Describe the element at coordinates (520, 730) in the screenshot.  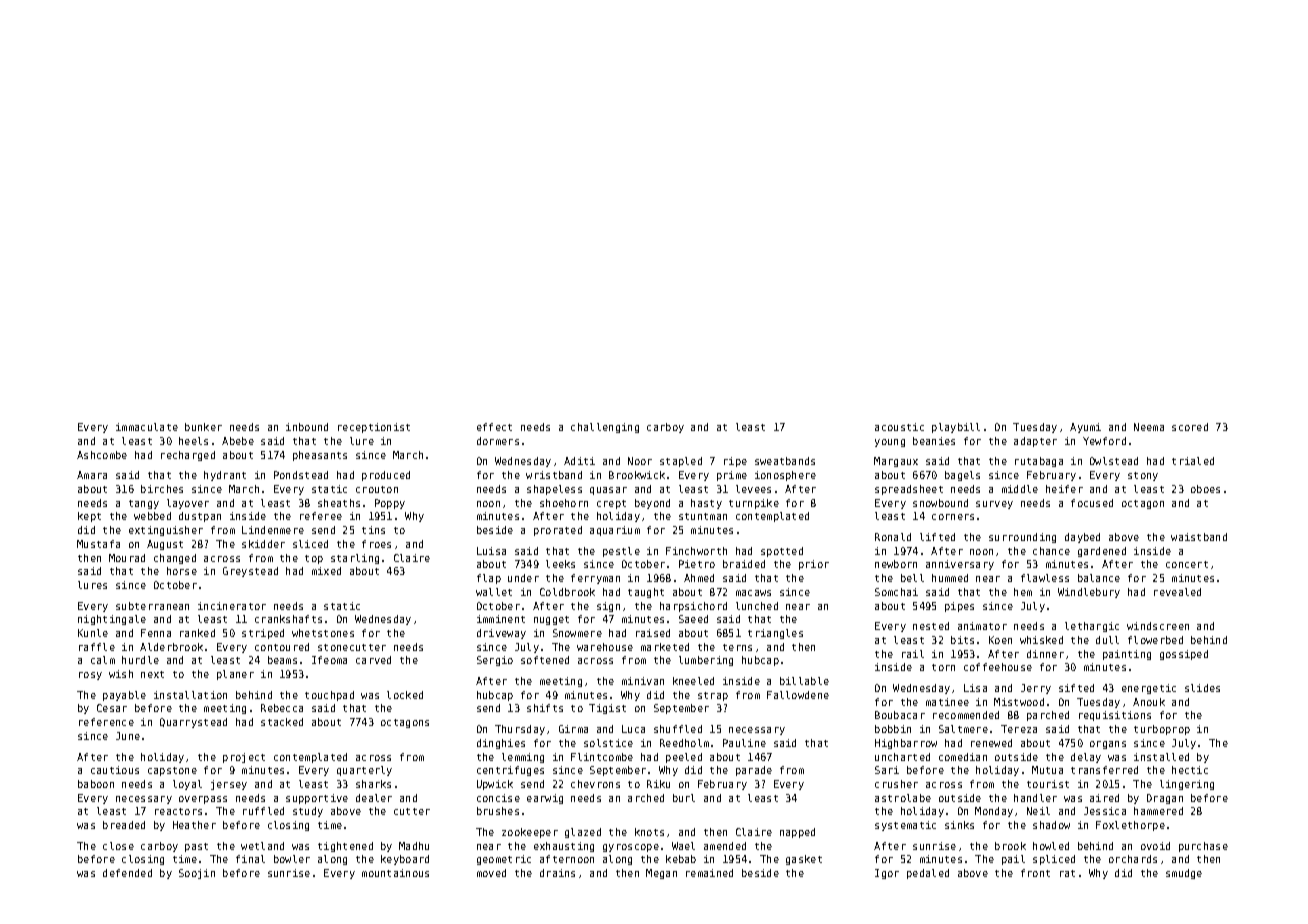
I see `Thursday` at that location.
